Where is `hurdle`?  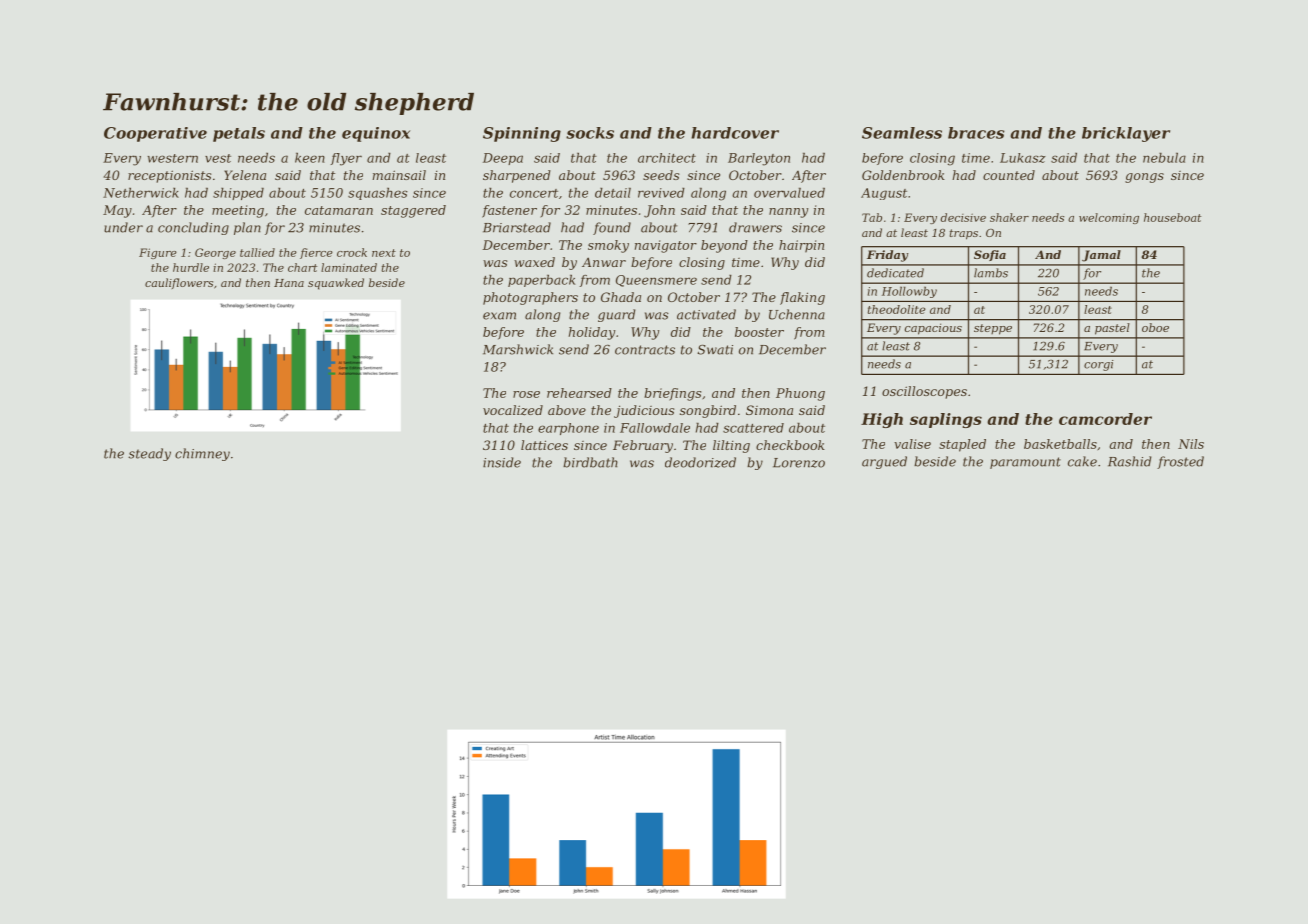
hurdle is located at coordinates (191, 267).
